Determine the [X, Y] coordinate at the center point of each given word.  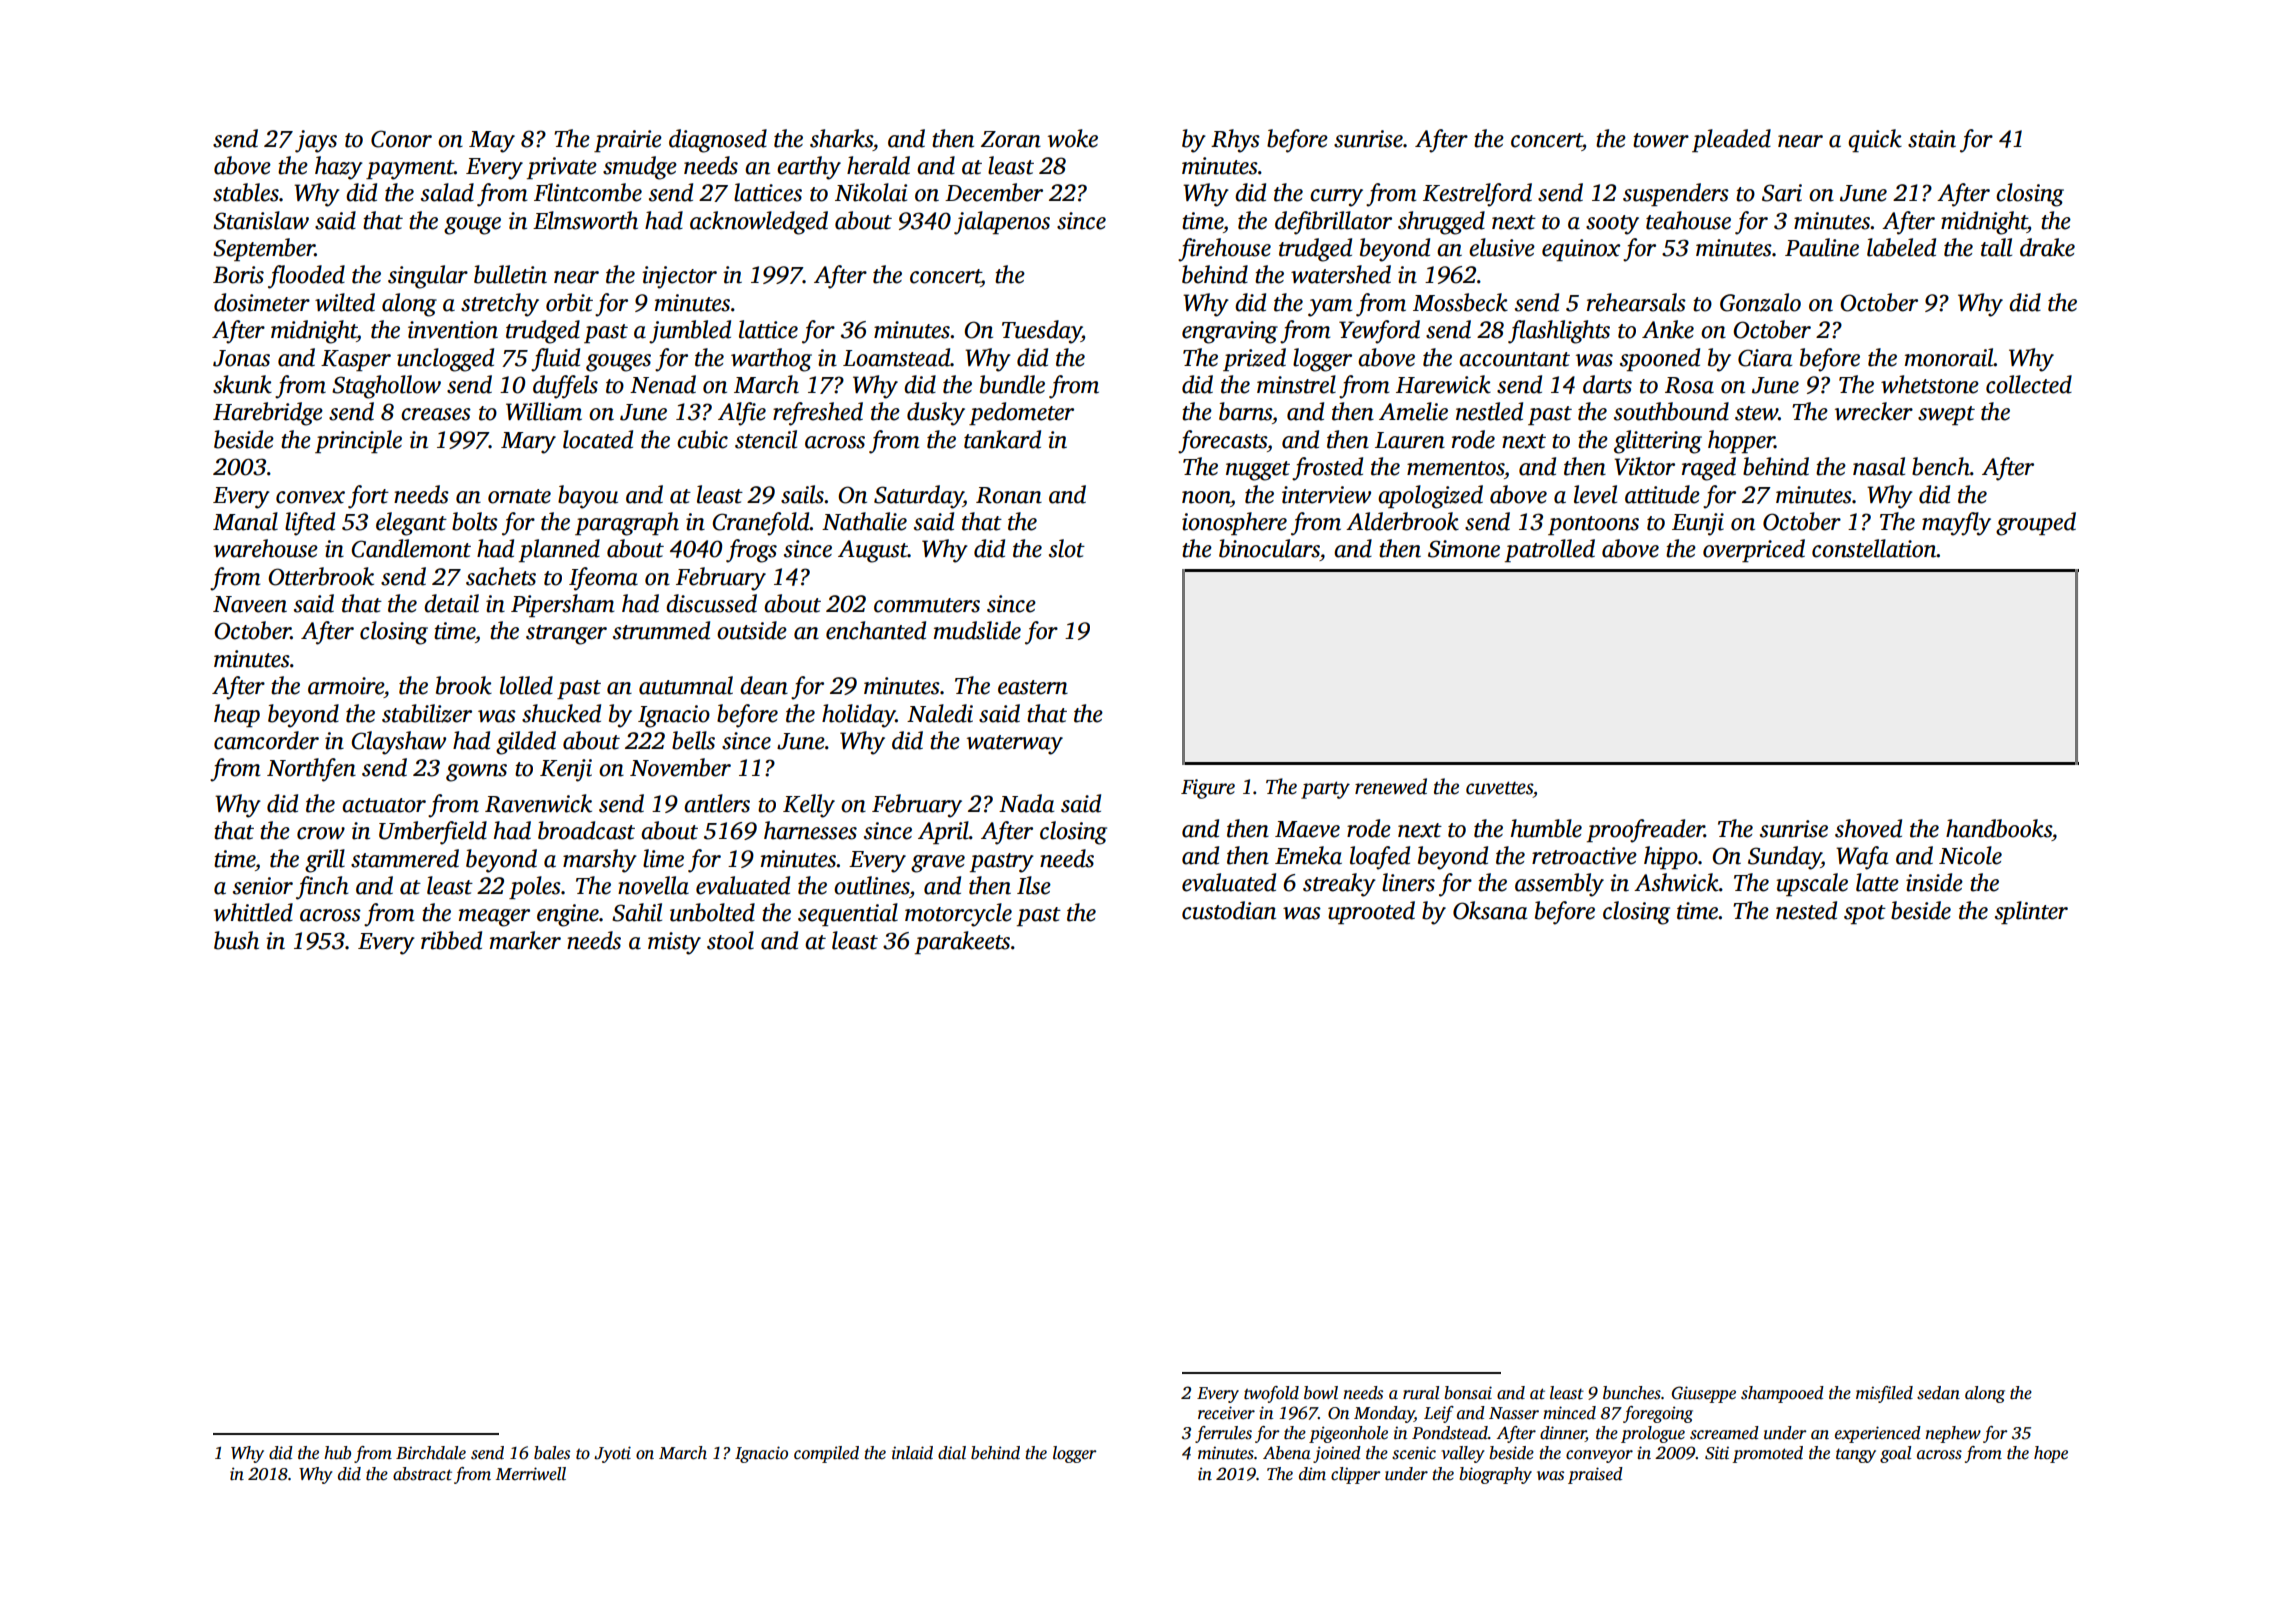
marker [525, 940]
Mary [528, 443]
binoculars [1269, 548]
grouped [2036, 524]
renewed [1391, 786]
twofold [1271, 1394]
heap [237, 715]
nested [1806, 910]
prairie [628, 141]
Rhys [1235, 141]
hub [337, 1453]
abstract [422, 1474]
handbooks [1999, 828]
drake [2047, 247]
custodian [1229, 910]
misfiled [1884, 1394]
